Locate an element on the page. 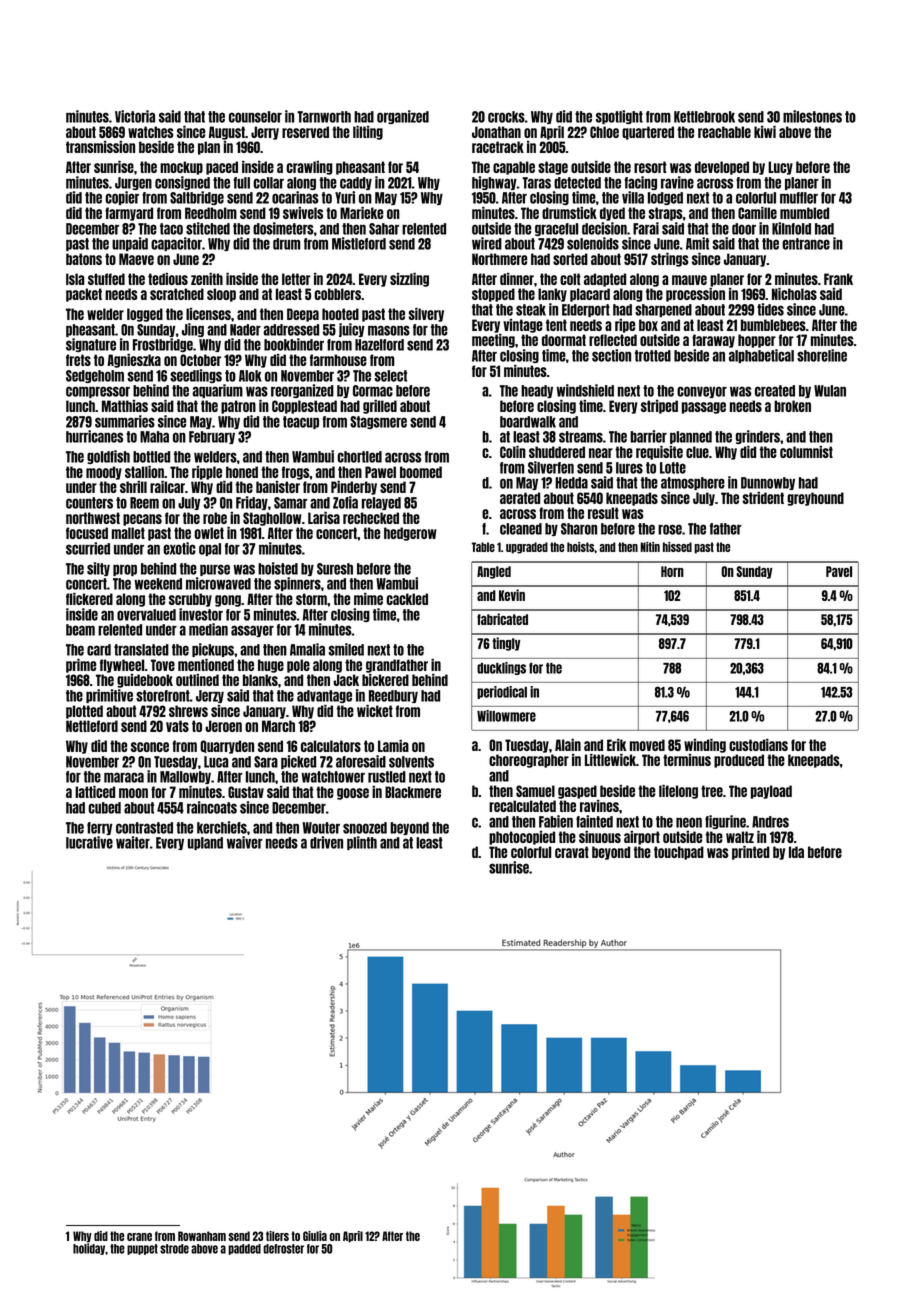 The height and width of the page is (1308, 924). Nicholas is located at coordinates (794, 294).
